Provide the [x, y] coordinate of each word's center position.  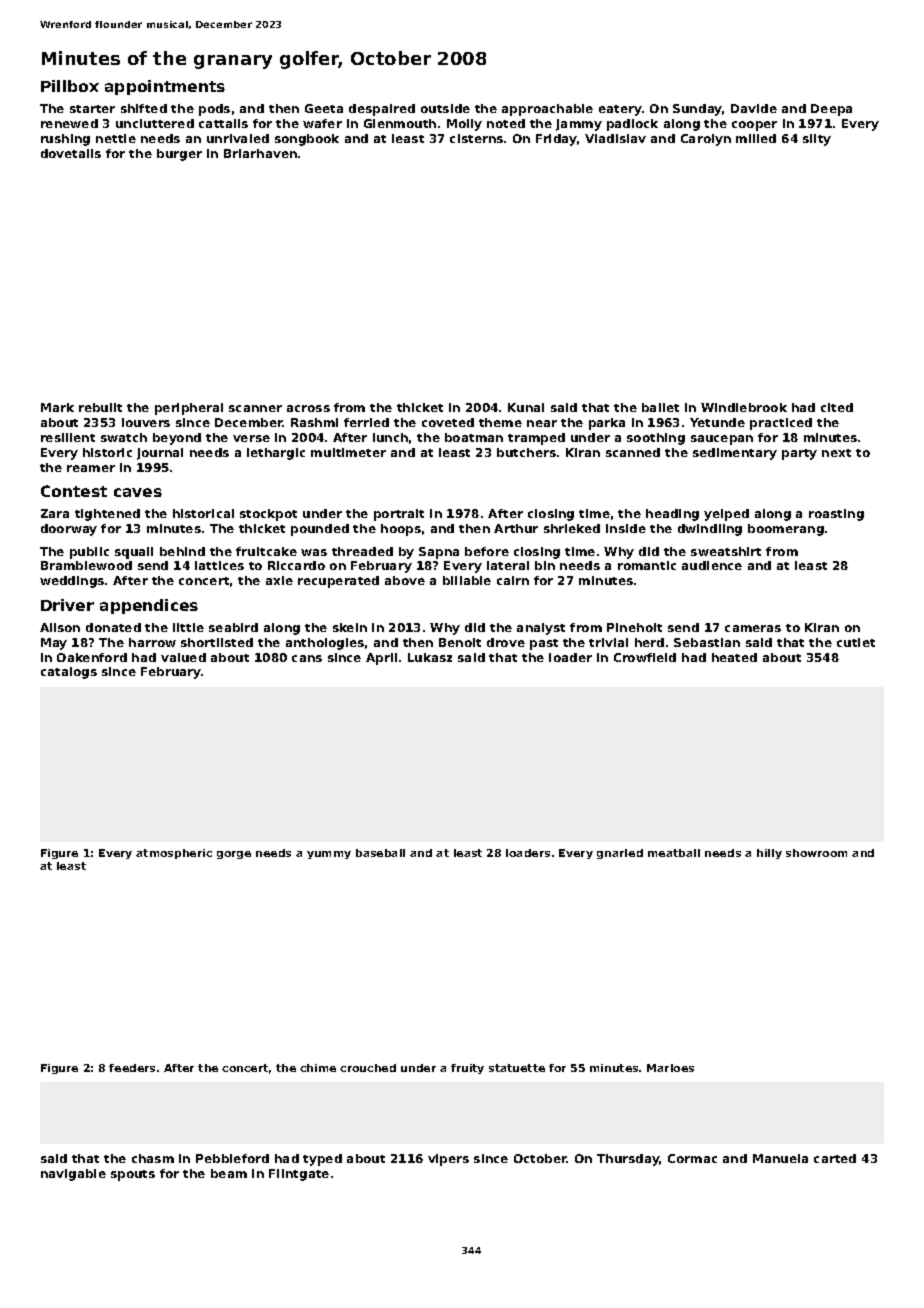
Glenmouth [400, 123]
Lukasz [430, 657]
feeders [132, 1068]
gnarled [620, 854]
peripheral [189, 409]
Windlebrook [744, 407]
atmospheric [174, 854]
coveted [448, 422]
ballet [660, 407]
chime [318, 1068]
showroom [816, 853]
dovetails [71, 153]
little [188, 627]
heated [734, 657]
